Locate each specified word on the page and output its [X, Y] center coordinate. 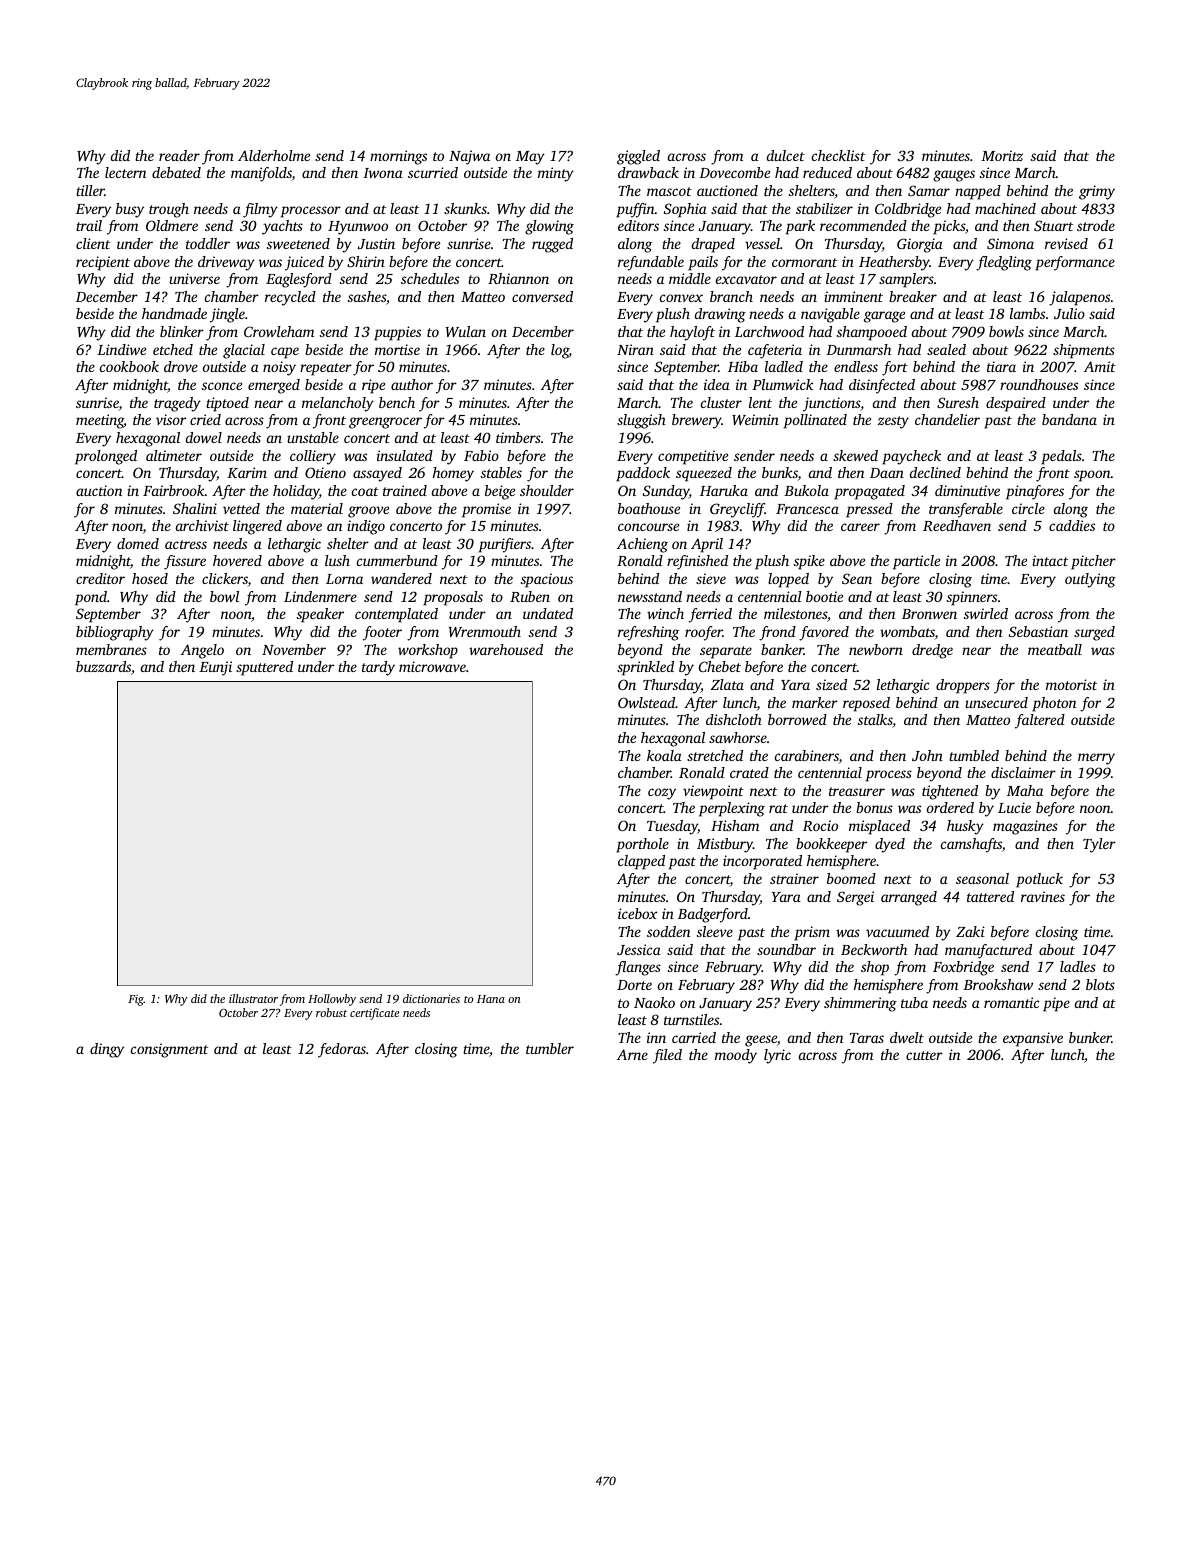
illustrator [253, 998]
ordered [950, 807]
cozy [662, 794]
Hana [491, 999]
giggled [638, 157]
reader [179, 155]
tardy [378, 668]
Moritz [1002, 155]
